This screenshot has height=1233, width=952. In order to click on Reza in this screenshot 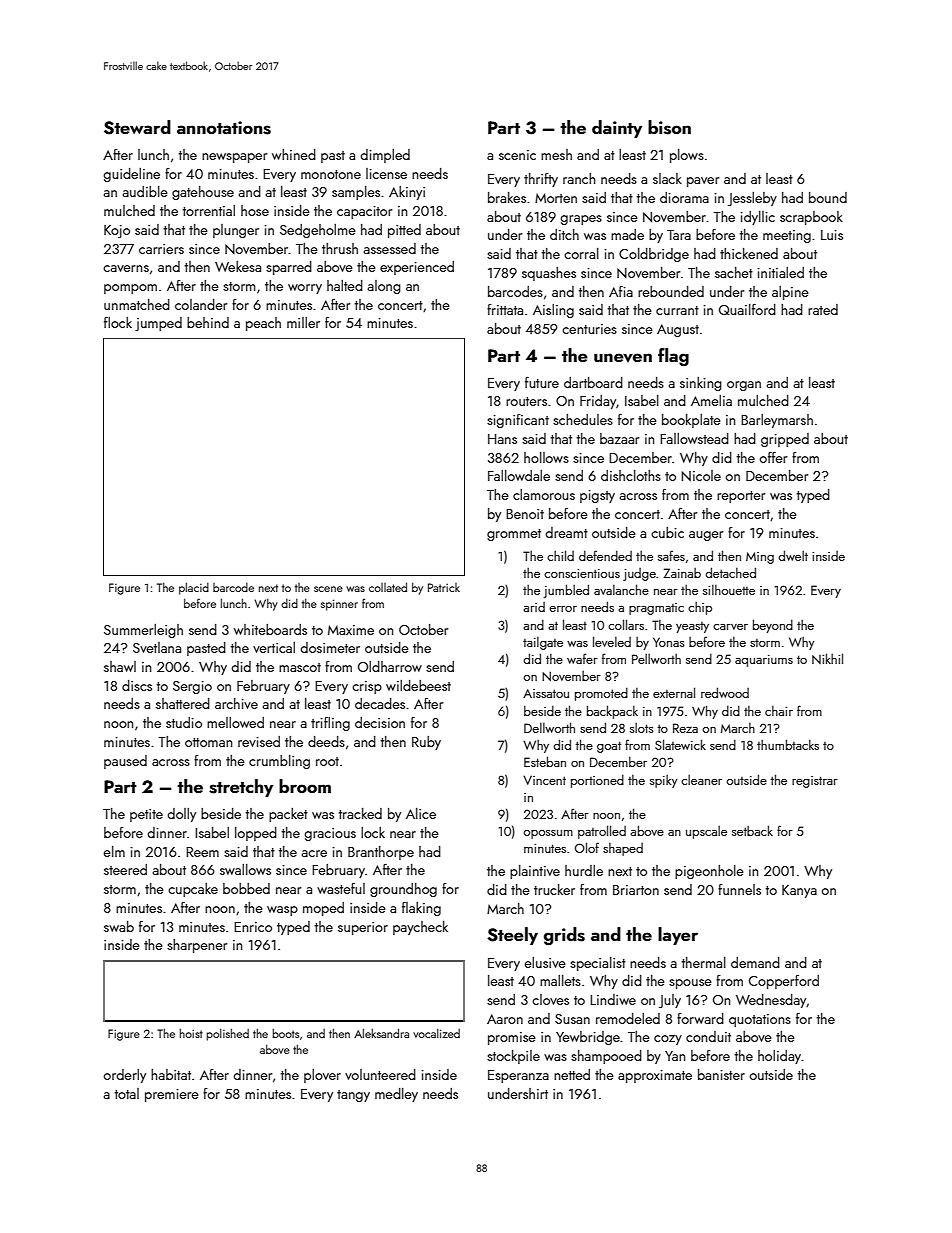, I will do `click(685, 728)`.
